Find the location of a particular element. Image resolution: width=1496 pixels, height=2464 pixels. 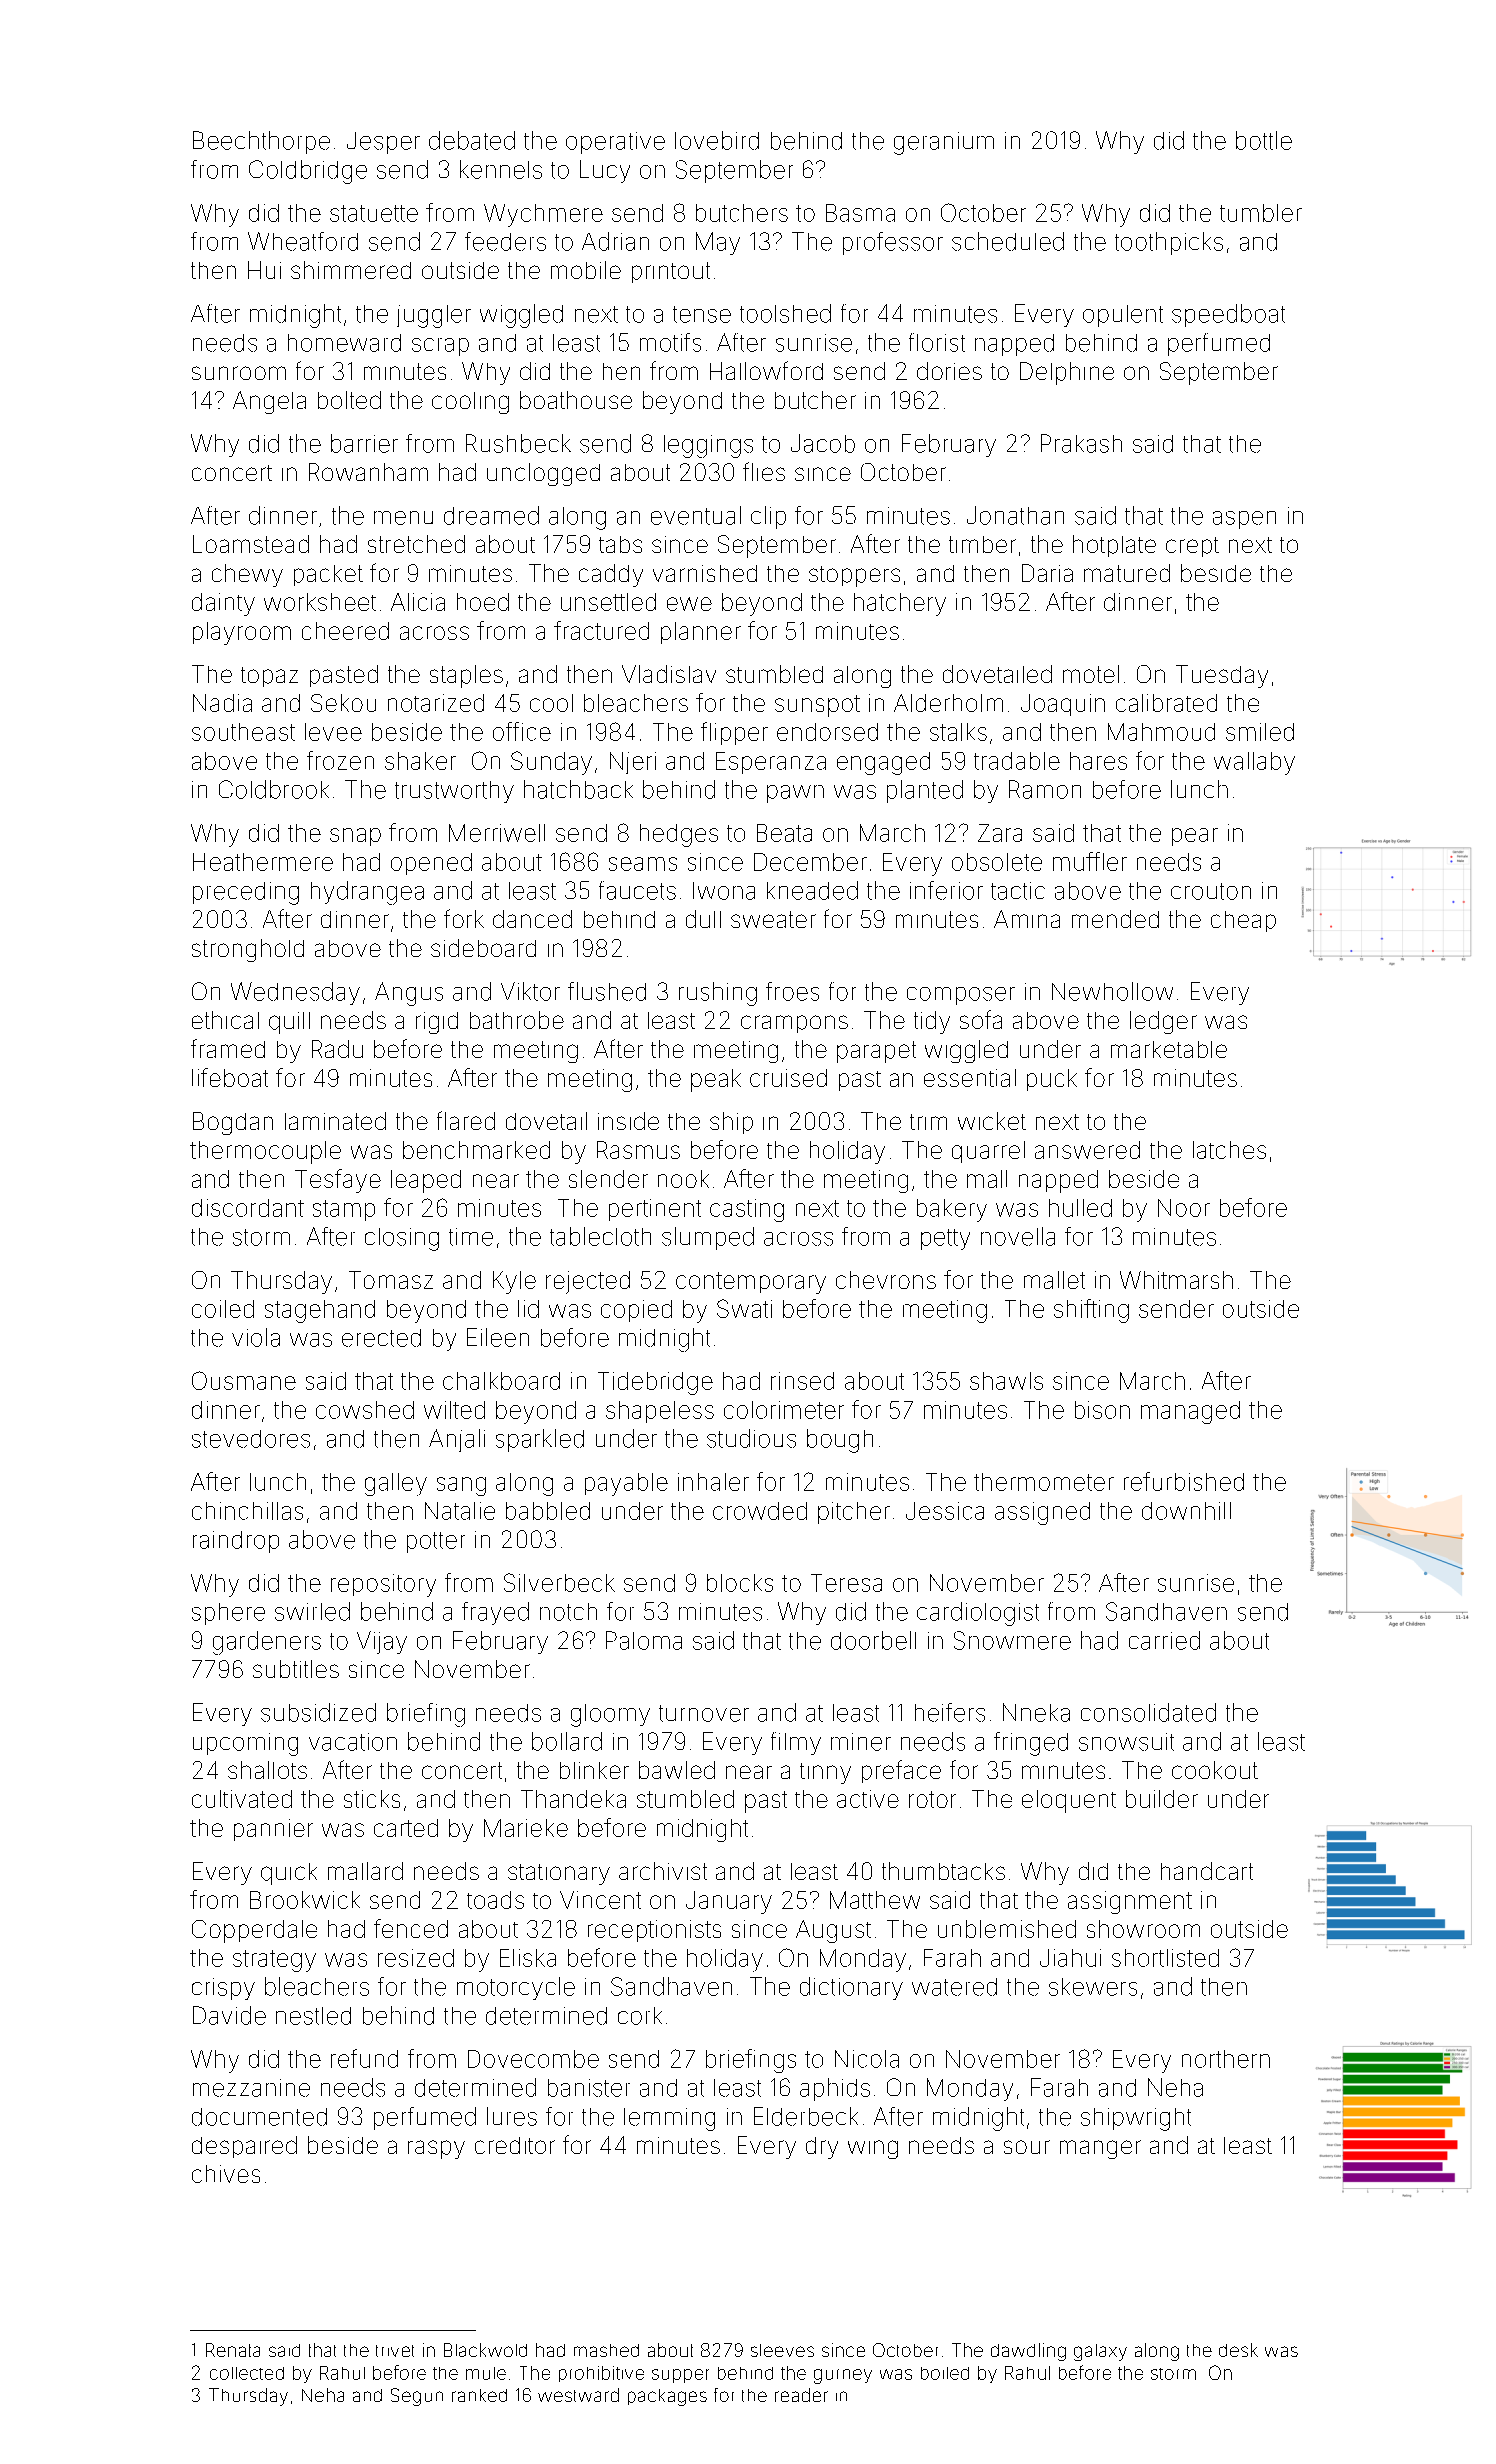

Ousmane is located at coordinates (244, 1380).
